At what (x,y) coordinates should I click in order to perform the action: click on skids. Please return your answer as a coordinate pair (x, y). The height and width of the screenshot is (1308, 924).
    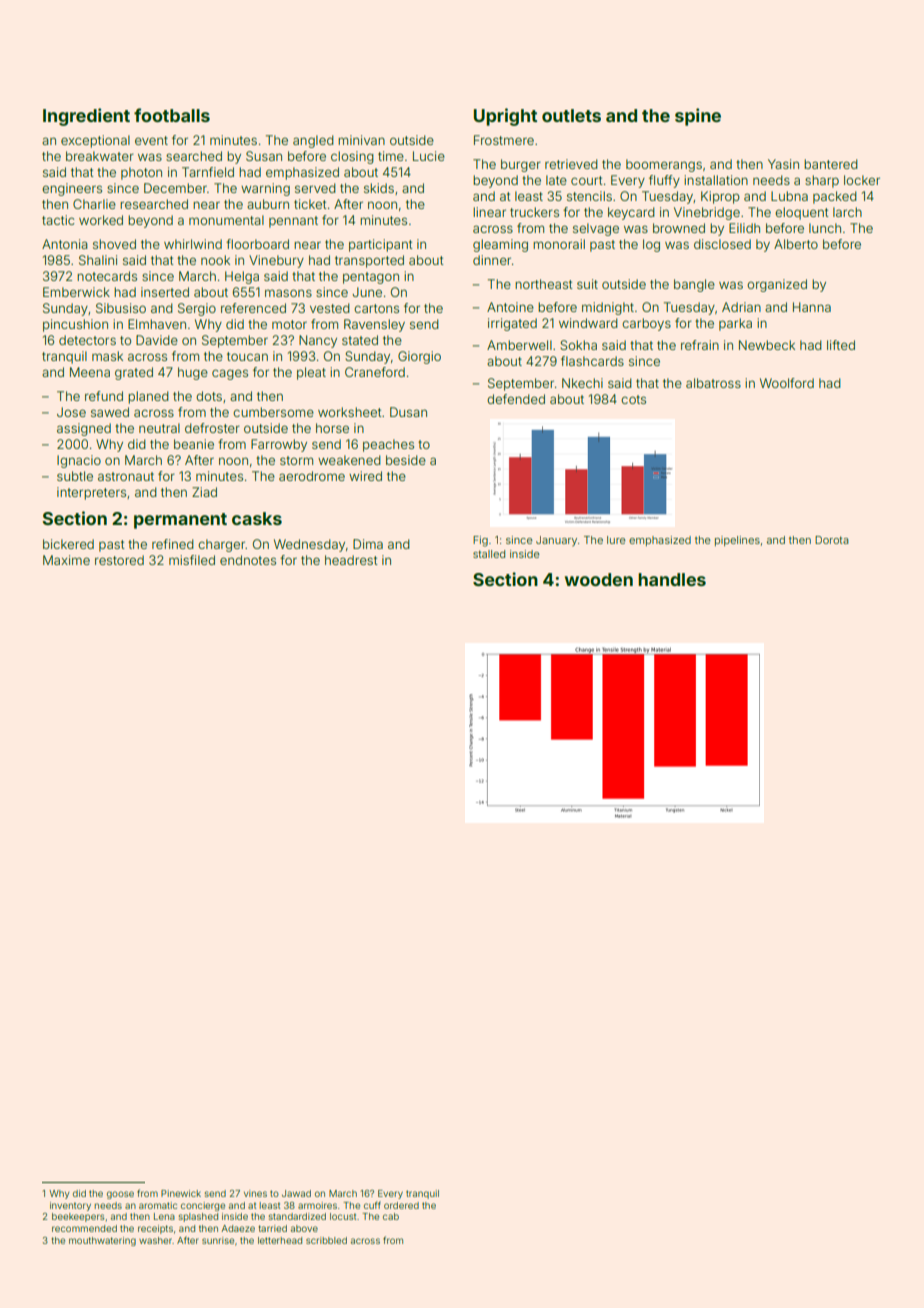
    Looking at the image, I should click on (379, 188).
